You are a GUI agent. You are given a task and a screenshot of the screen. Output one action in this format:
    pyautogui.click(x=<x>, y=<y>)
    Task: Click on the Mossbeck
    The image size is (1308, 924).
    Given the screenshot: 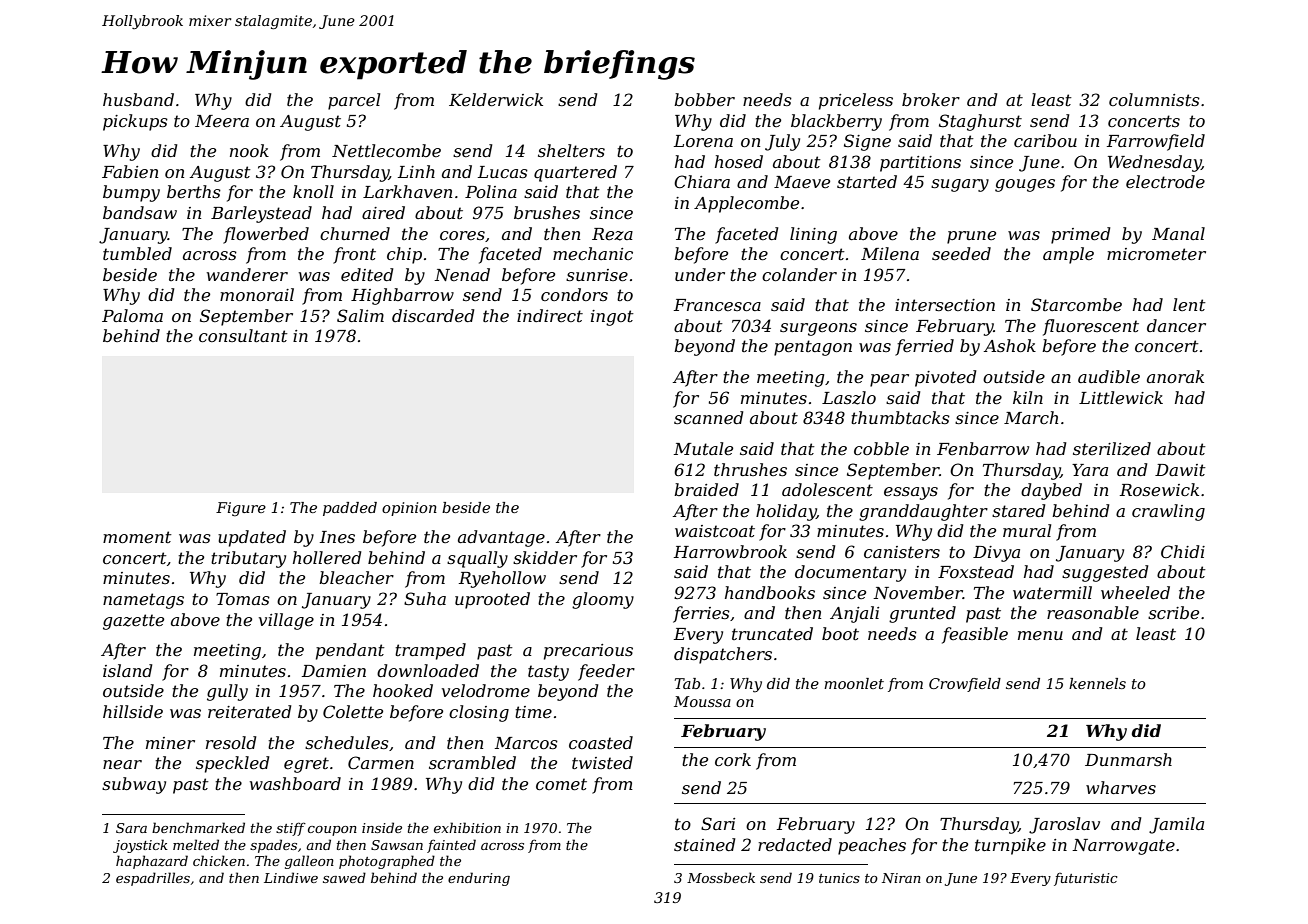 What is the action you would take?
    pyautogui.click(x=721, y=877)
